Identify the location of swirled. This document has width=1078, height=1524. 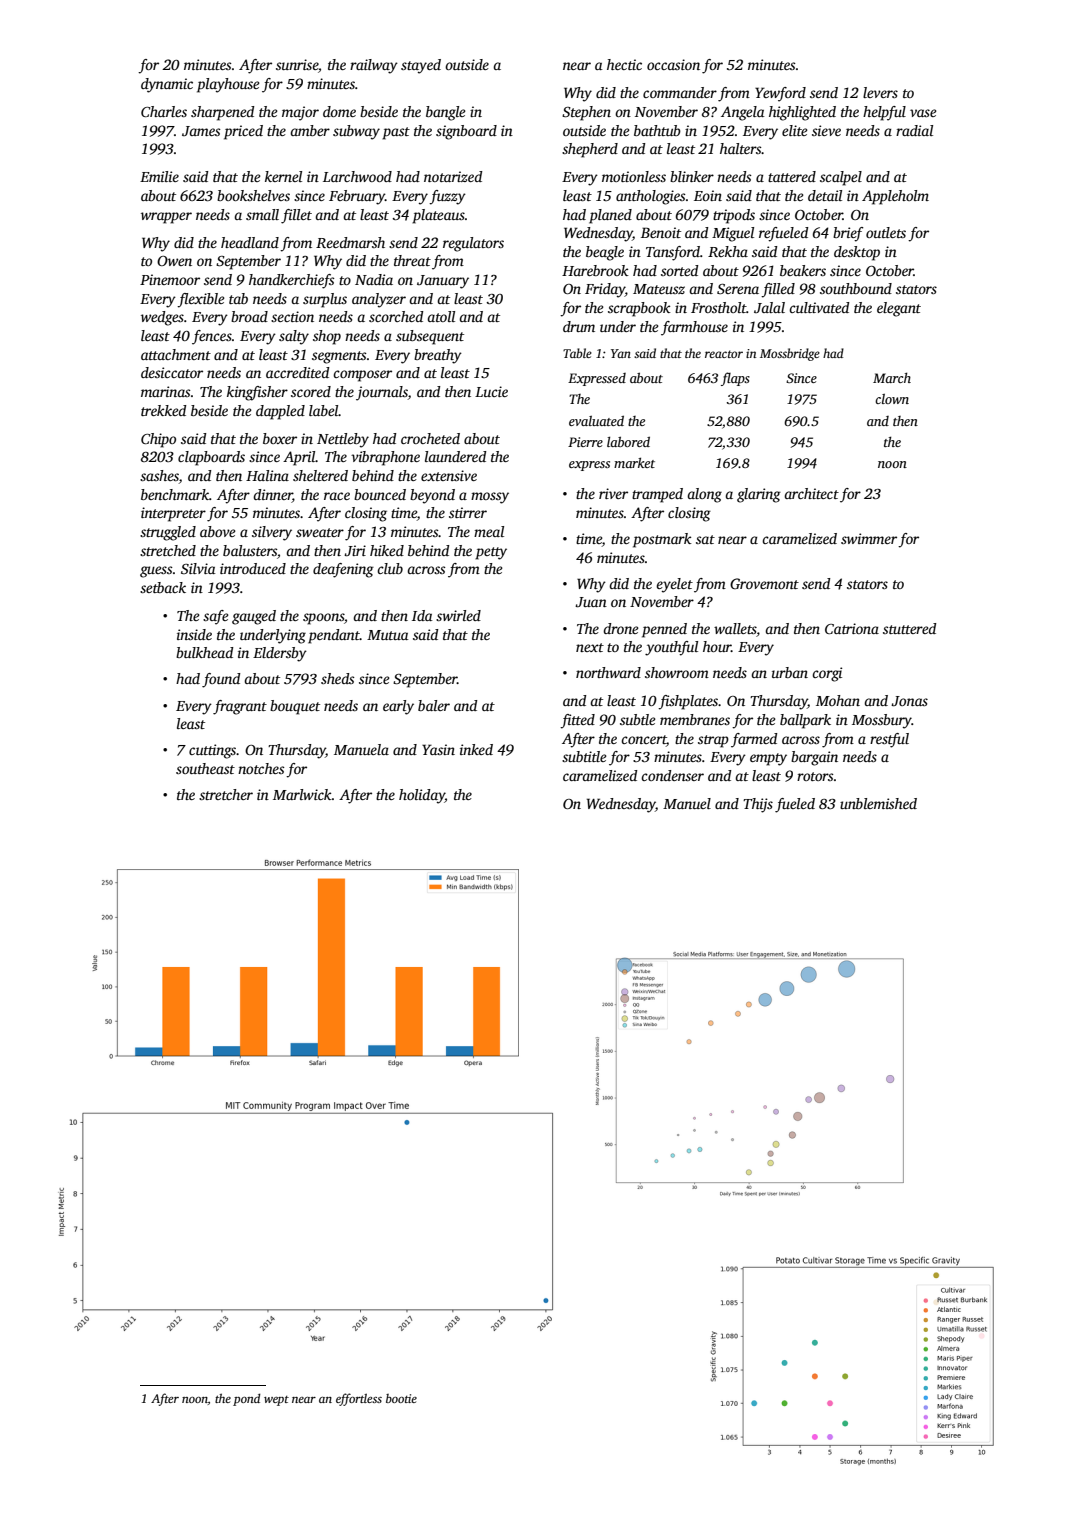
(458, 615).
